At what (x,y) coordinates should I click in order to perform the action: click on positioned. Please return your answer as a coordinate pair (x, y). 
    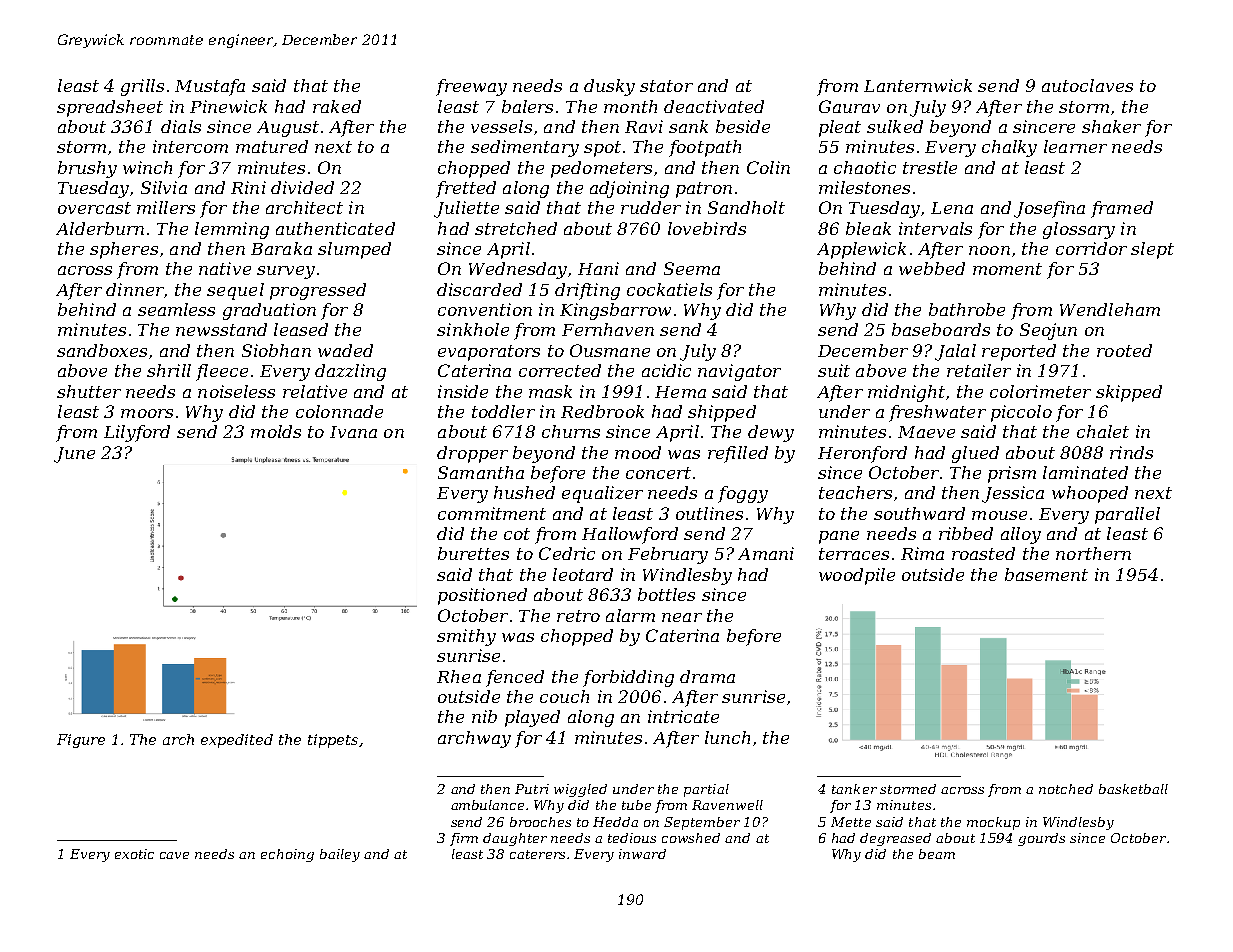
    Looking at the image, I should click on (482, 596).
